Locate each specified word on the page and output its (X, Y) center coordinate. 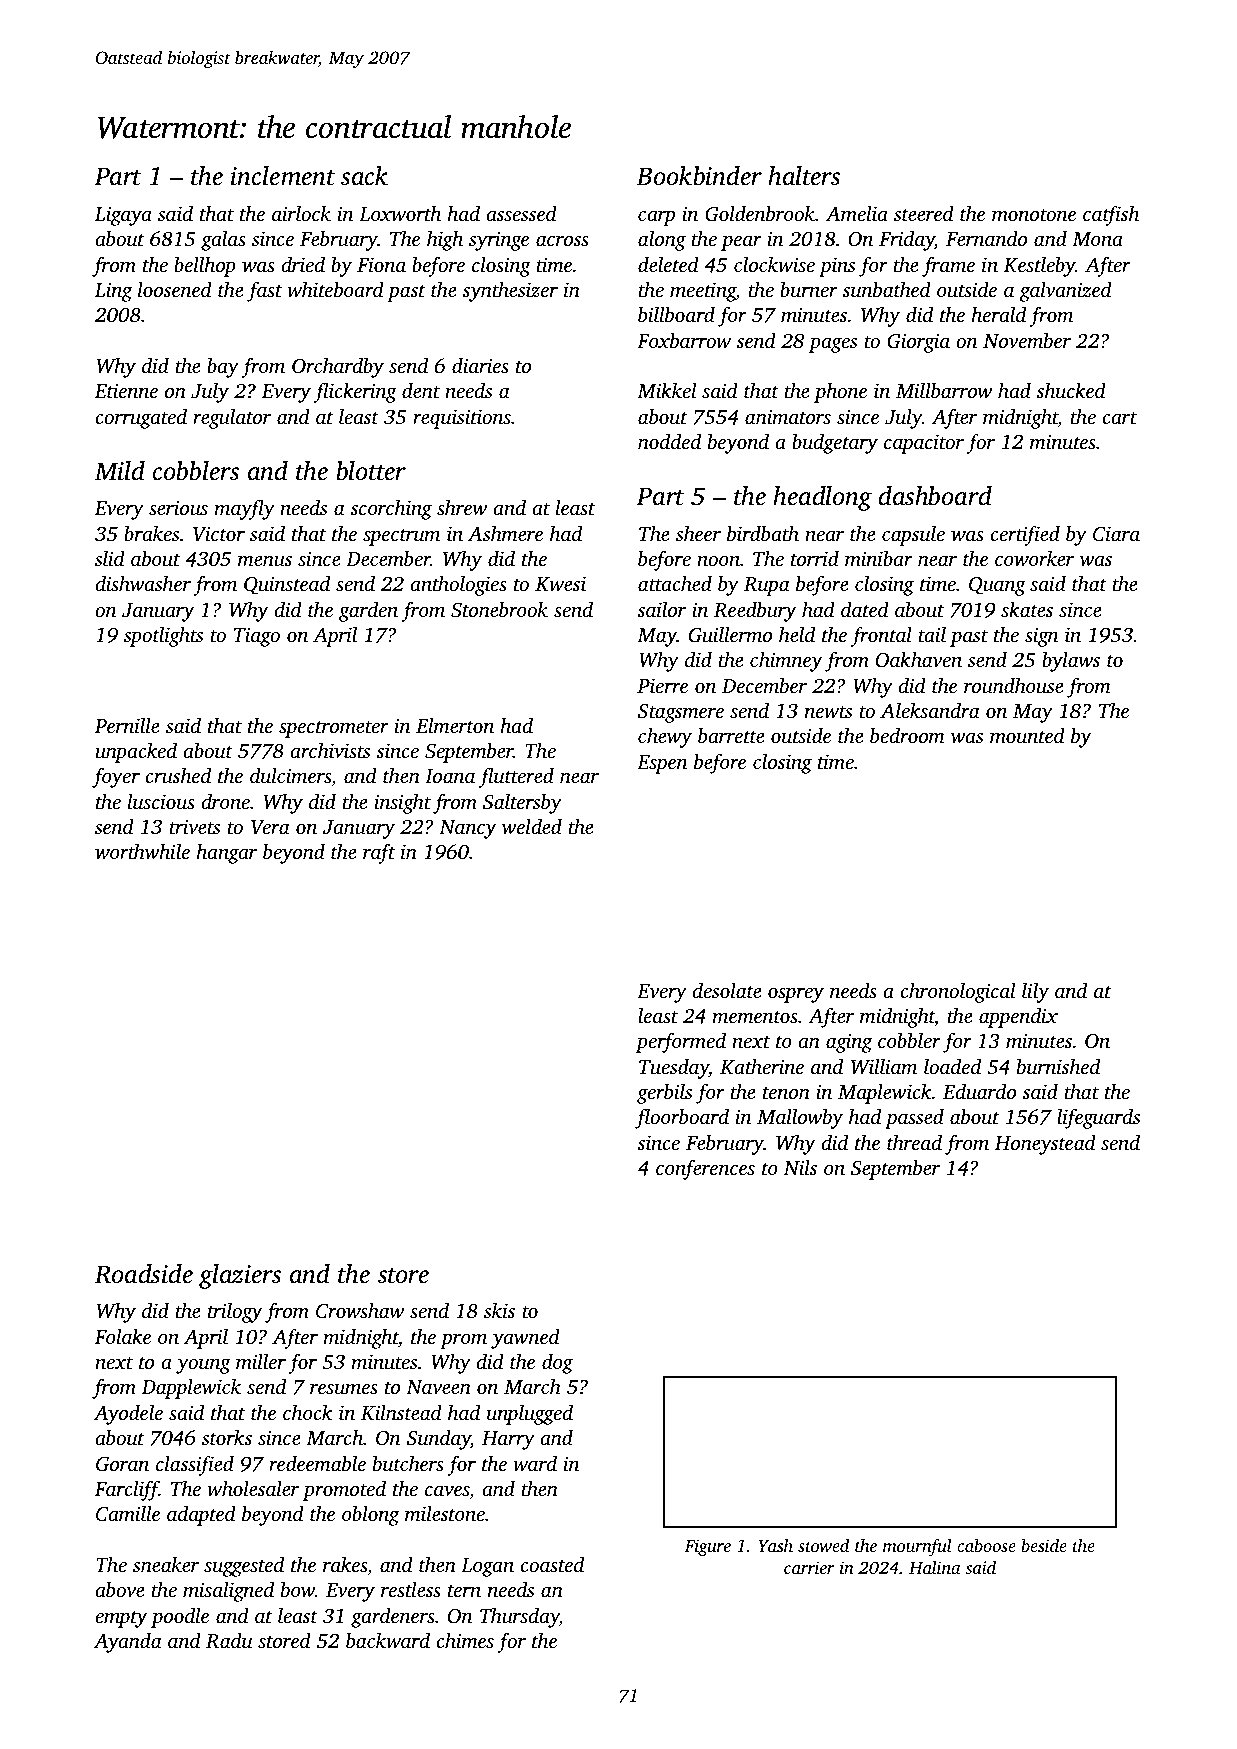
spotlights (163, 636)
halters (804, 176)
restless (411, 1589)
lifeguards (1098, 1118)
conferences (705, 1169)
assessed (521, 213)
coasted (552, 1564)
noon (718, 561)
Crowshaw (360, 1310)
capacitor (924, 444)
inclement (283, 176)
